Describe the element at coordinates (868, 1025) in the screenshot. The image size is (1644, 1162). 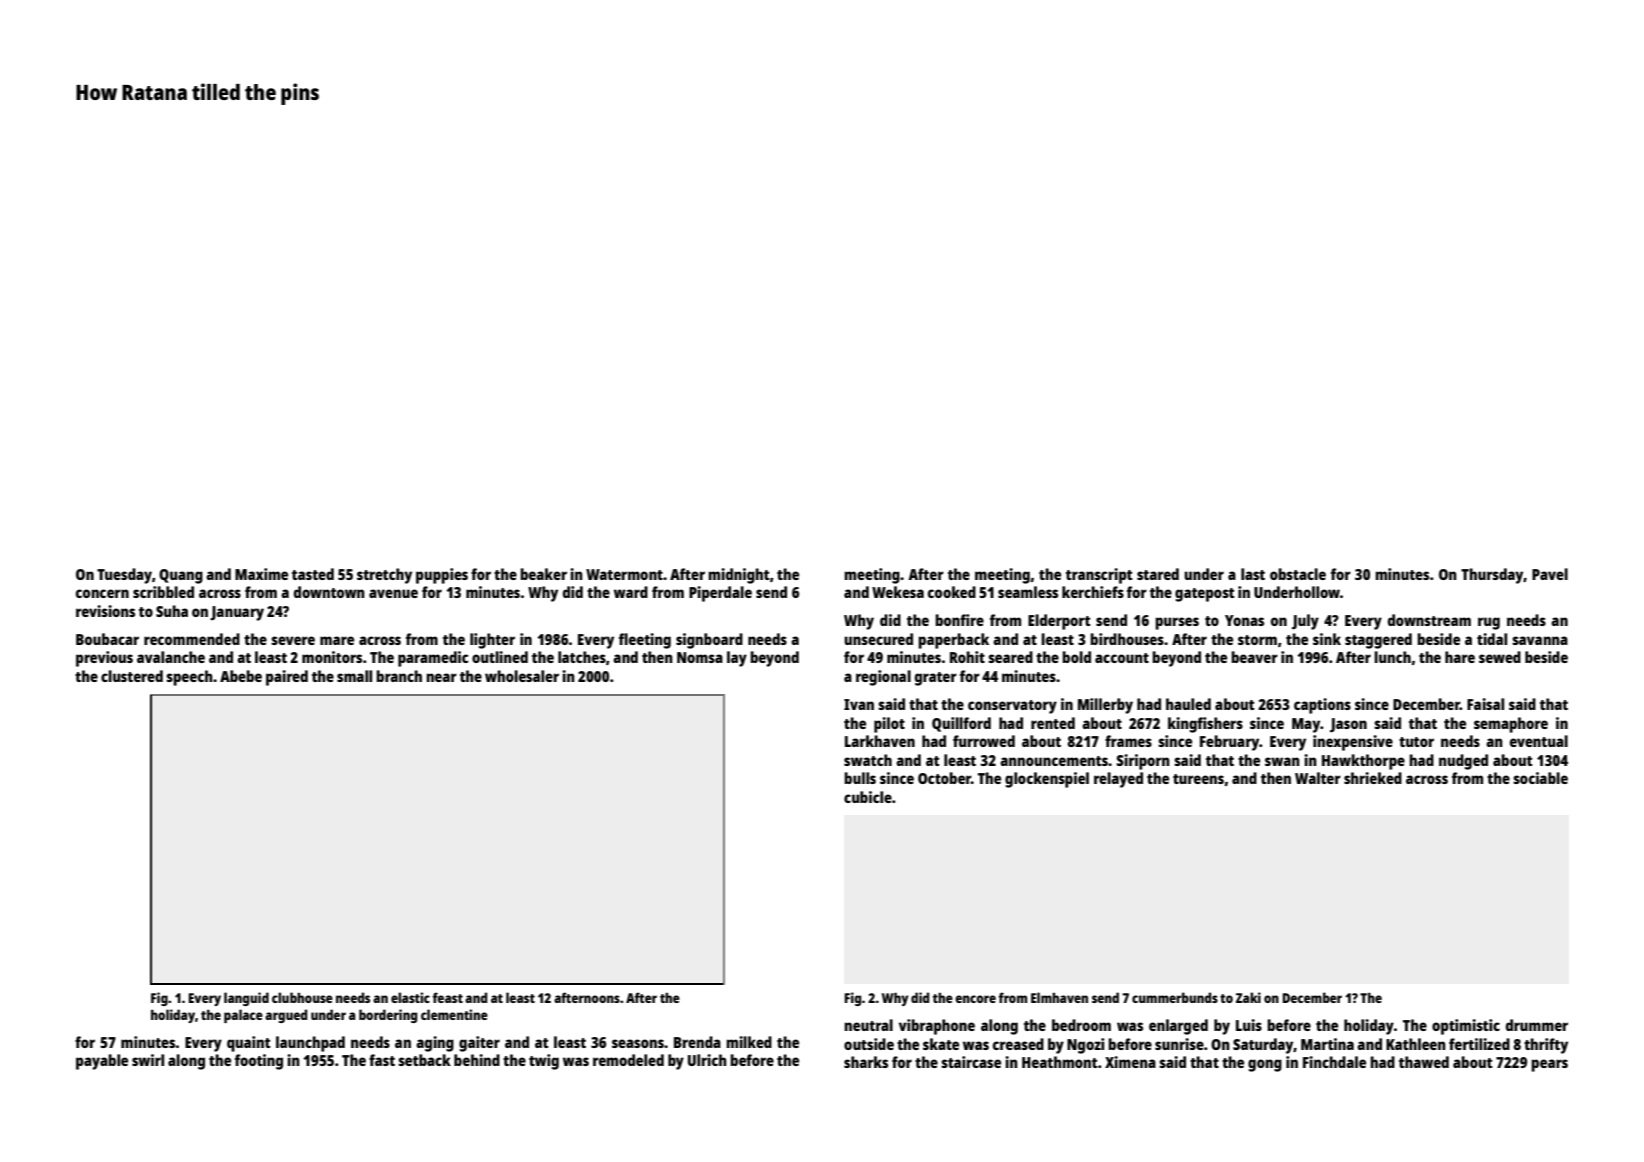
I see `neutral` at that location.
